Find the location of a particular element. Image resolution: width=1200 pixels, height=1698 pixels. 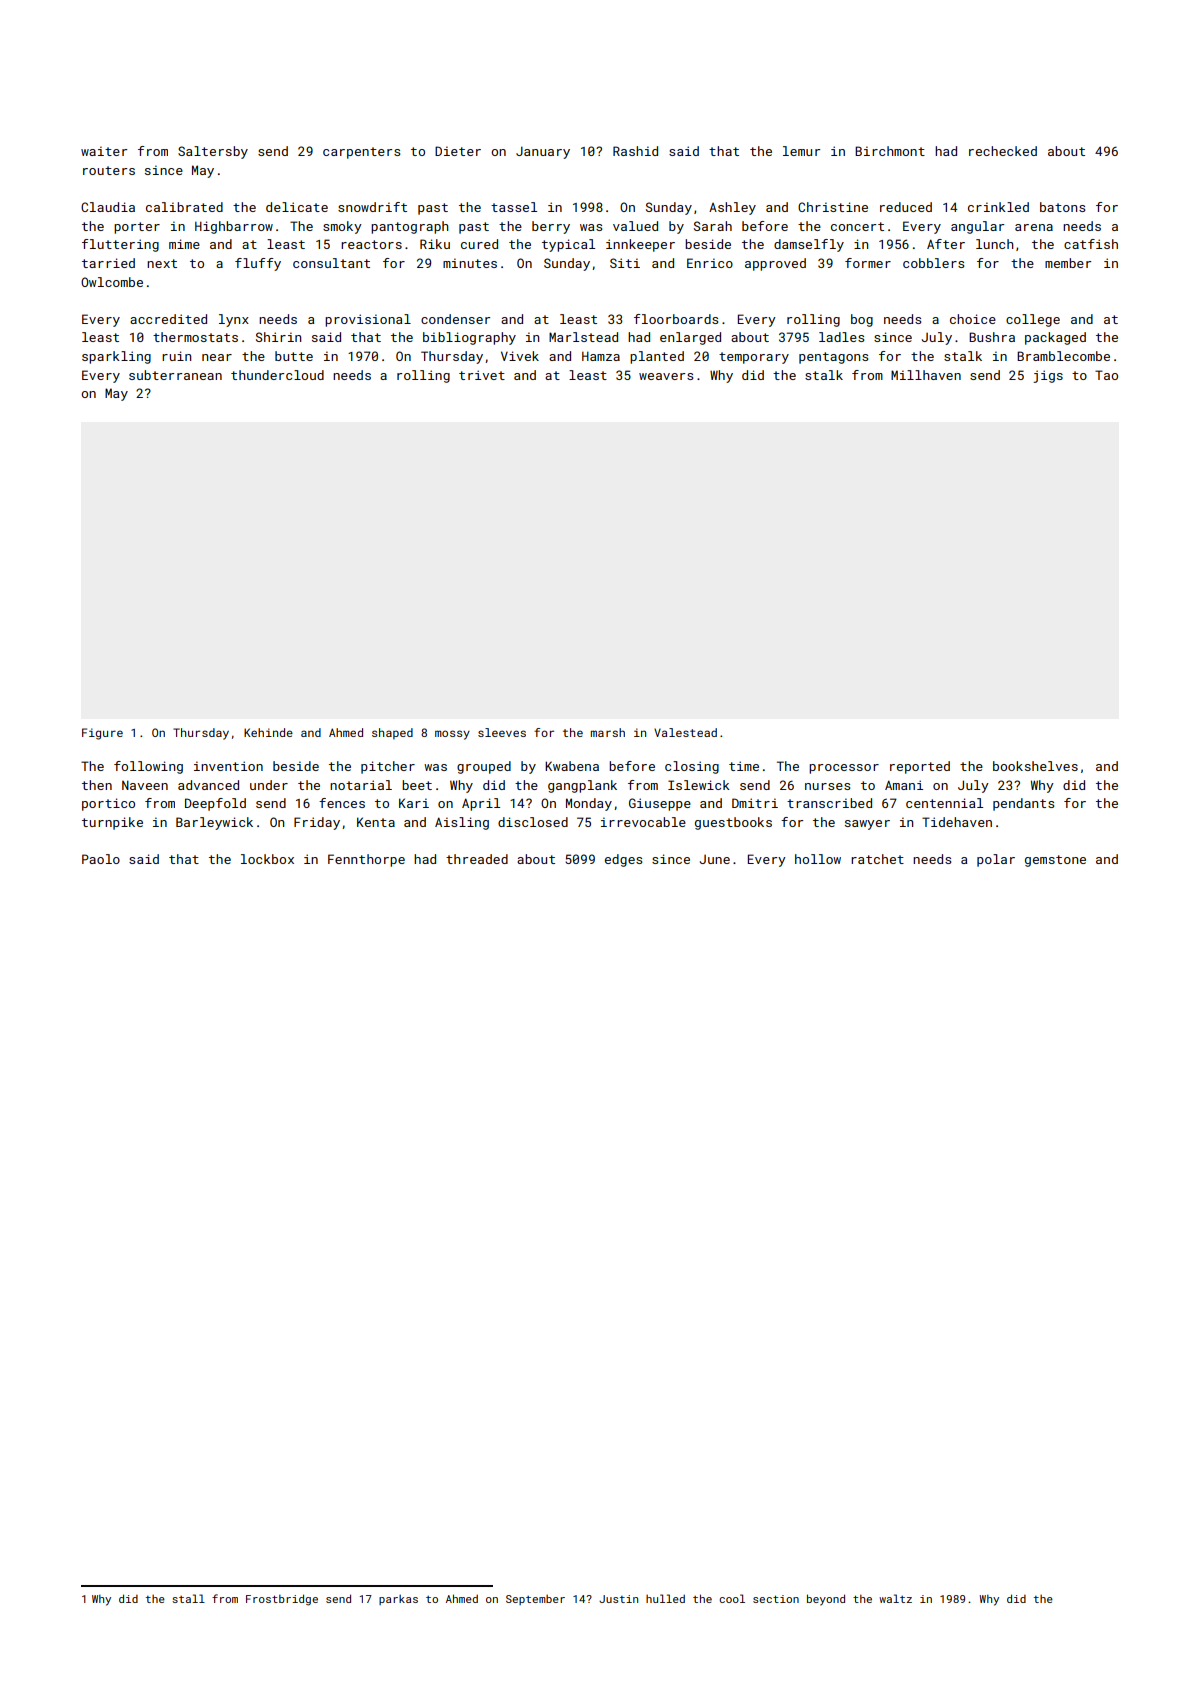

gemstone is located at coordinates (1055, 861).
